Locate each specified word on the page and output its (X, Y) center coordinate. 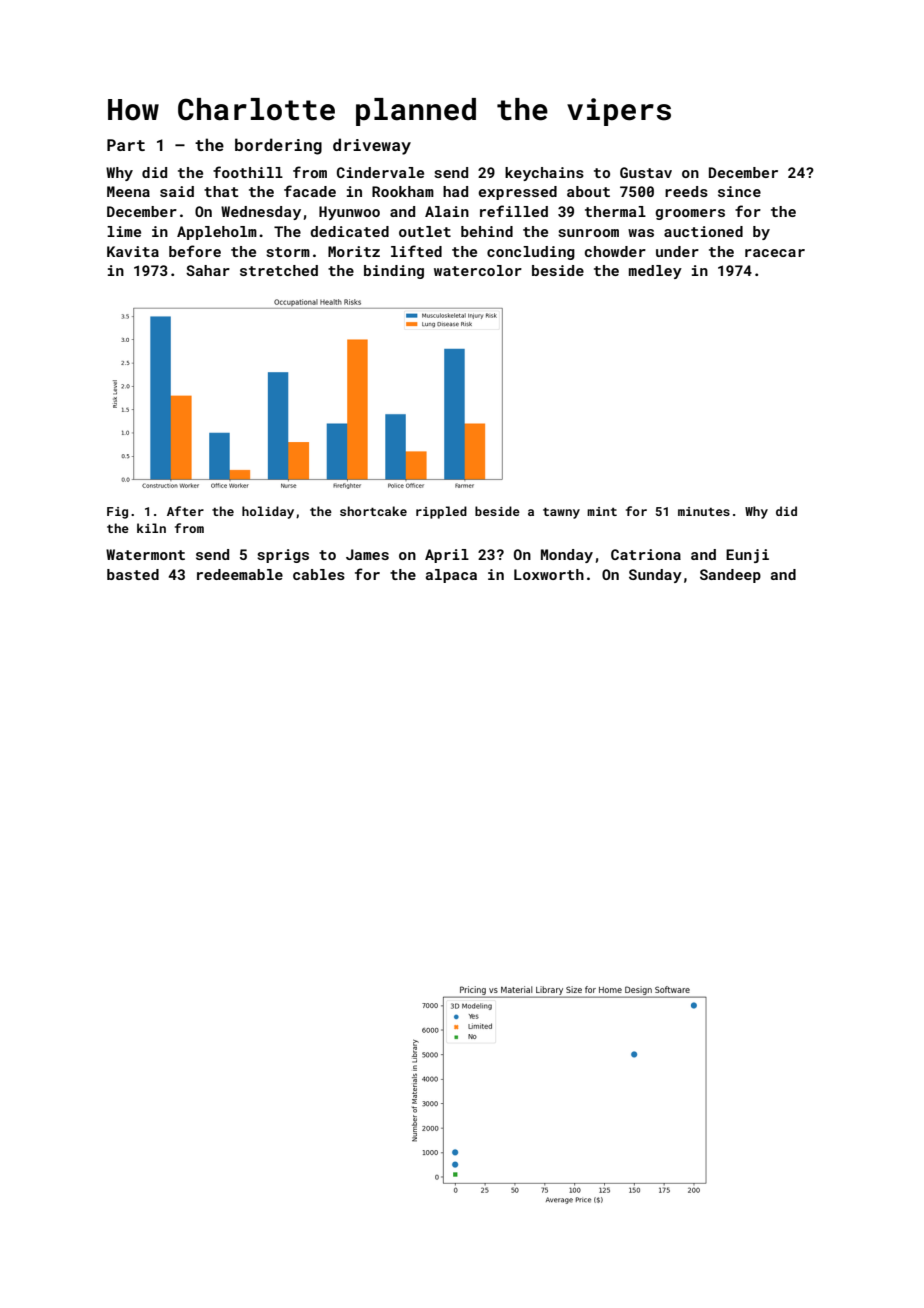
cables (319, 574)
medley (655, 272)
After (185, 511)
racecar (775, 253)
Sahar (208, 270)
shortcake (373, 511)
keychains (544, 174)
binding (394, 272)
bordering (278, 146)
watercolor (478, 270)
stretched (279, 270)
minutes (704, 511)
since (739, 191)
